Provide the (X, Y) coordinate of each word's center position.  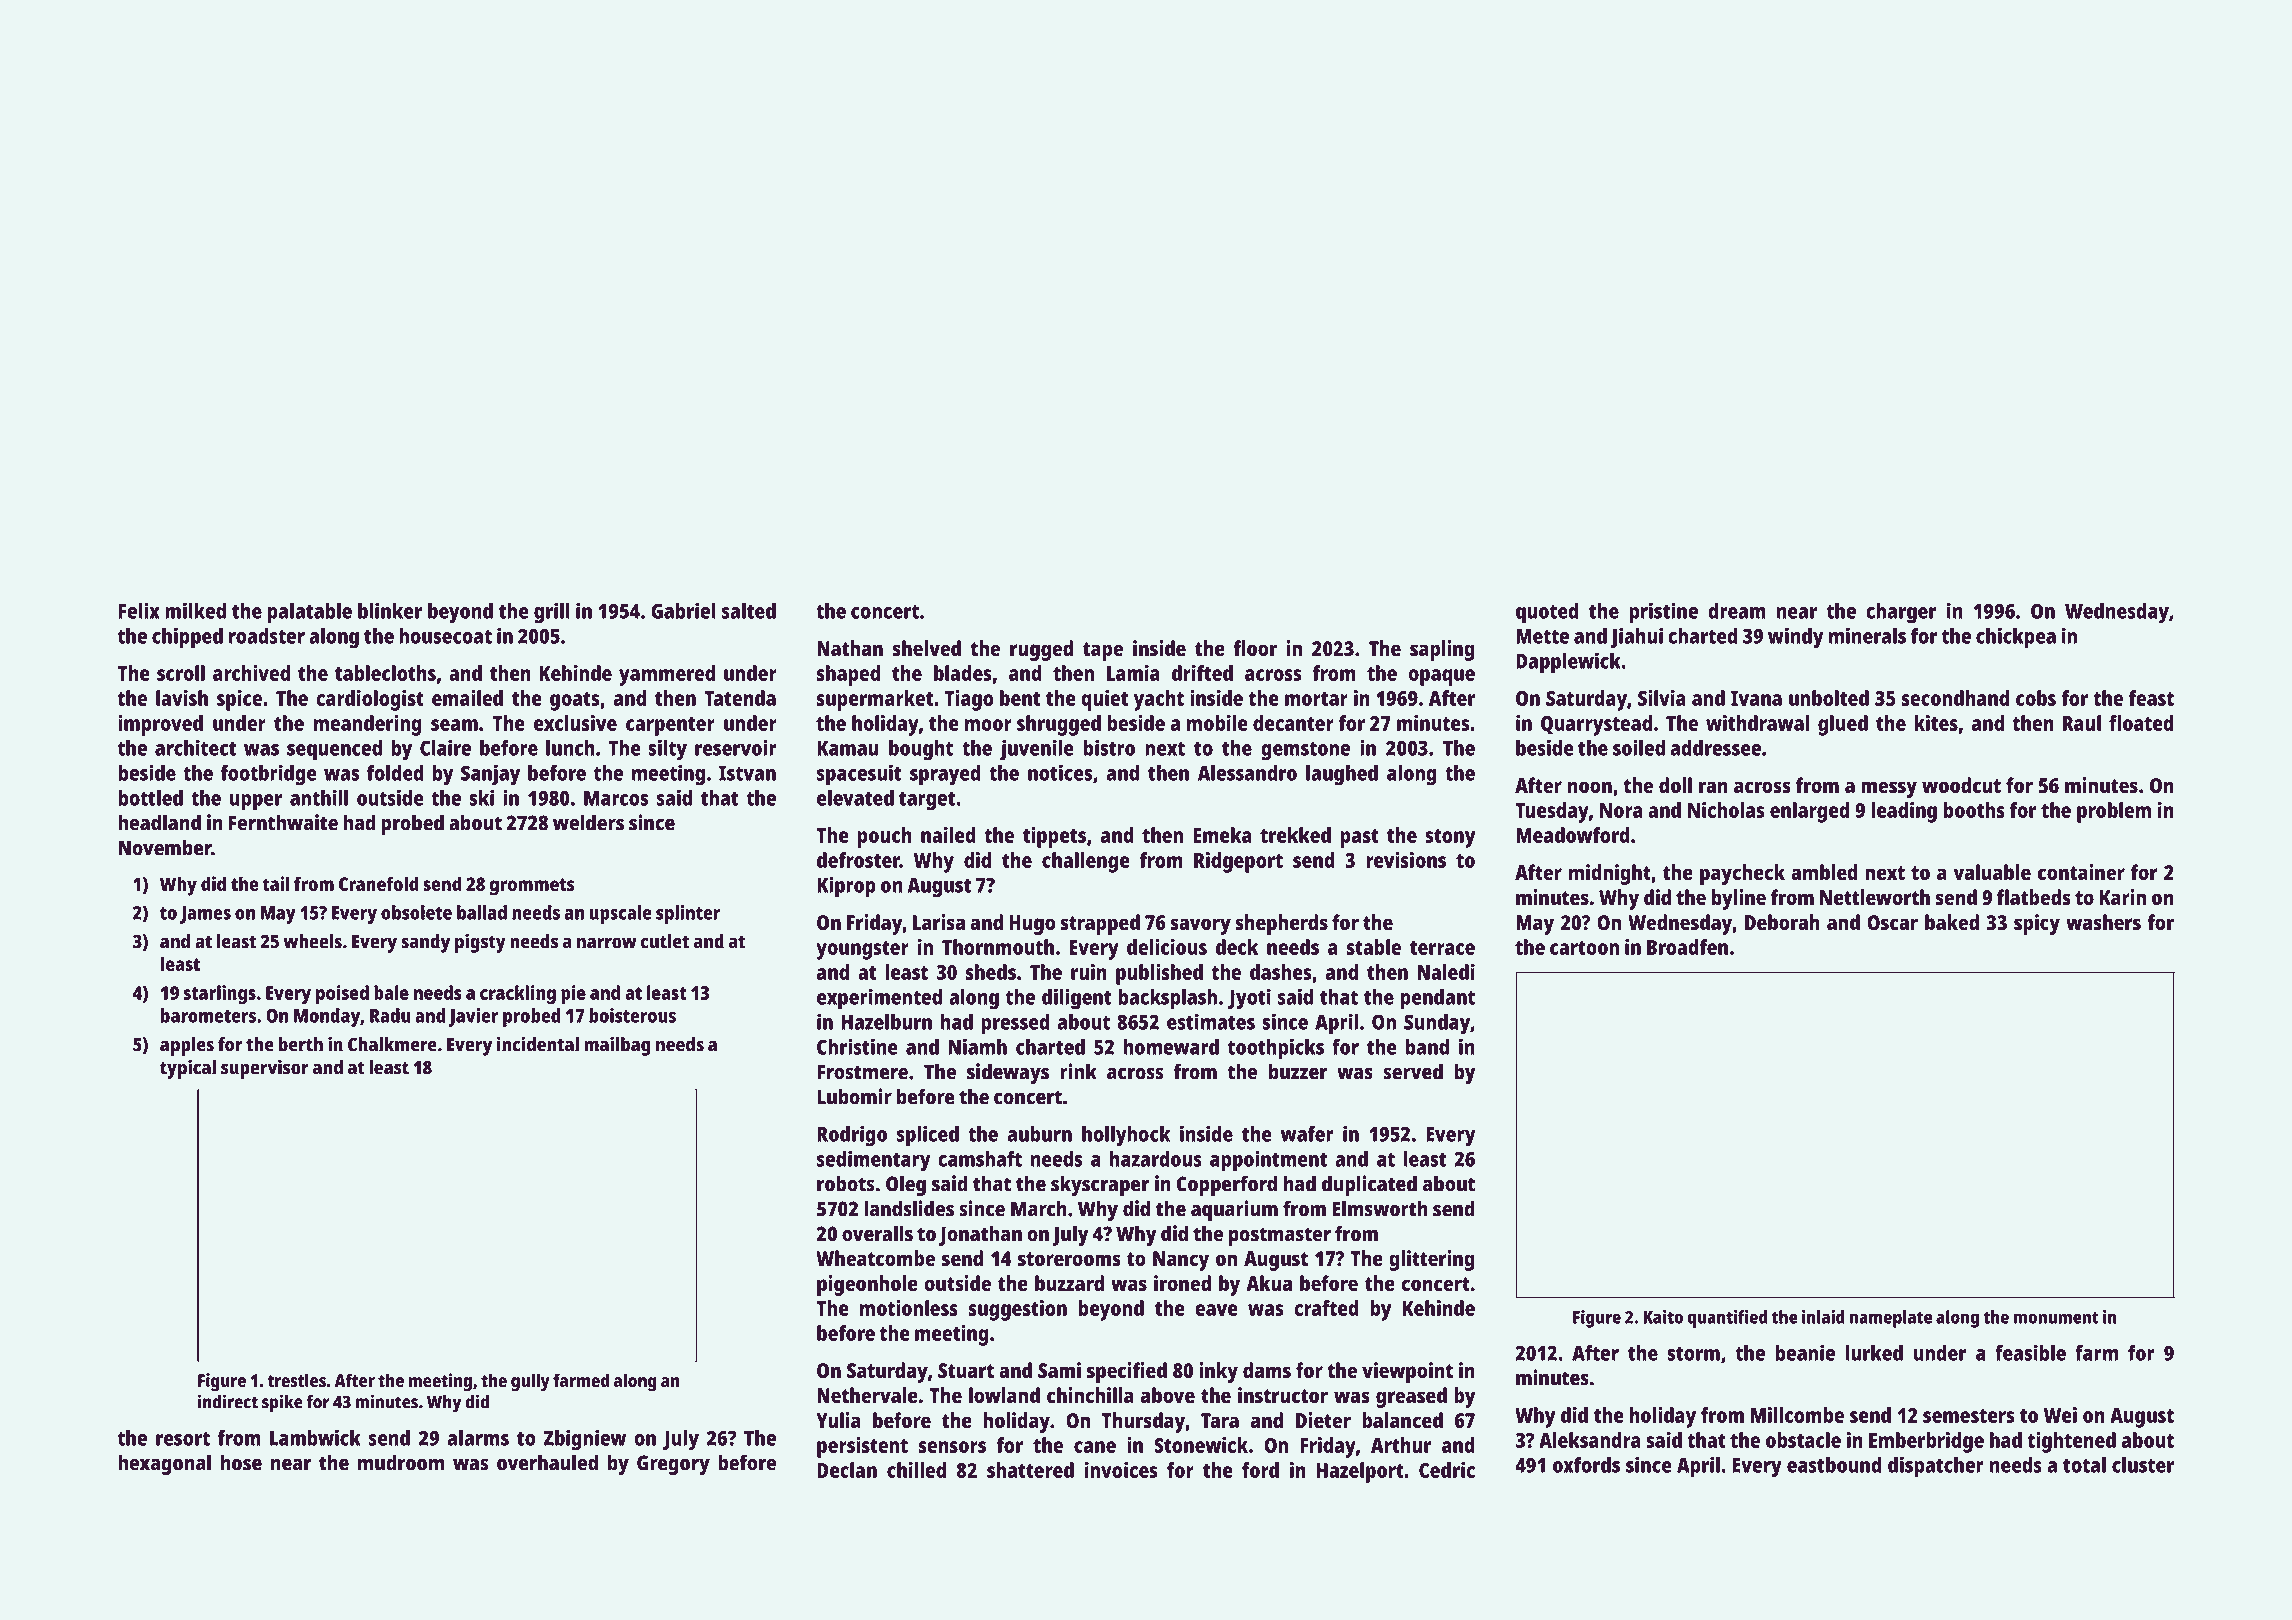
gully (530, 1382)
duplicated (1369, 1185)
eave (1216, 1310)
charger (1901, 613)
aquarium (1234, 1210)
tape (1103, 651)
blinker (390, 610)
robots (846, 1183)
